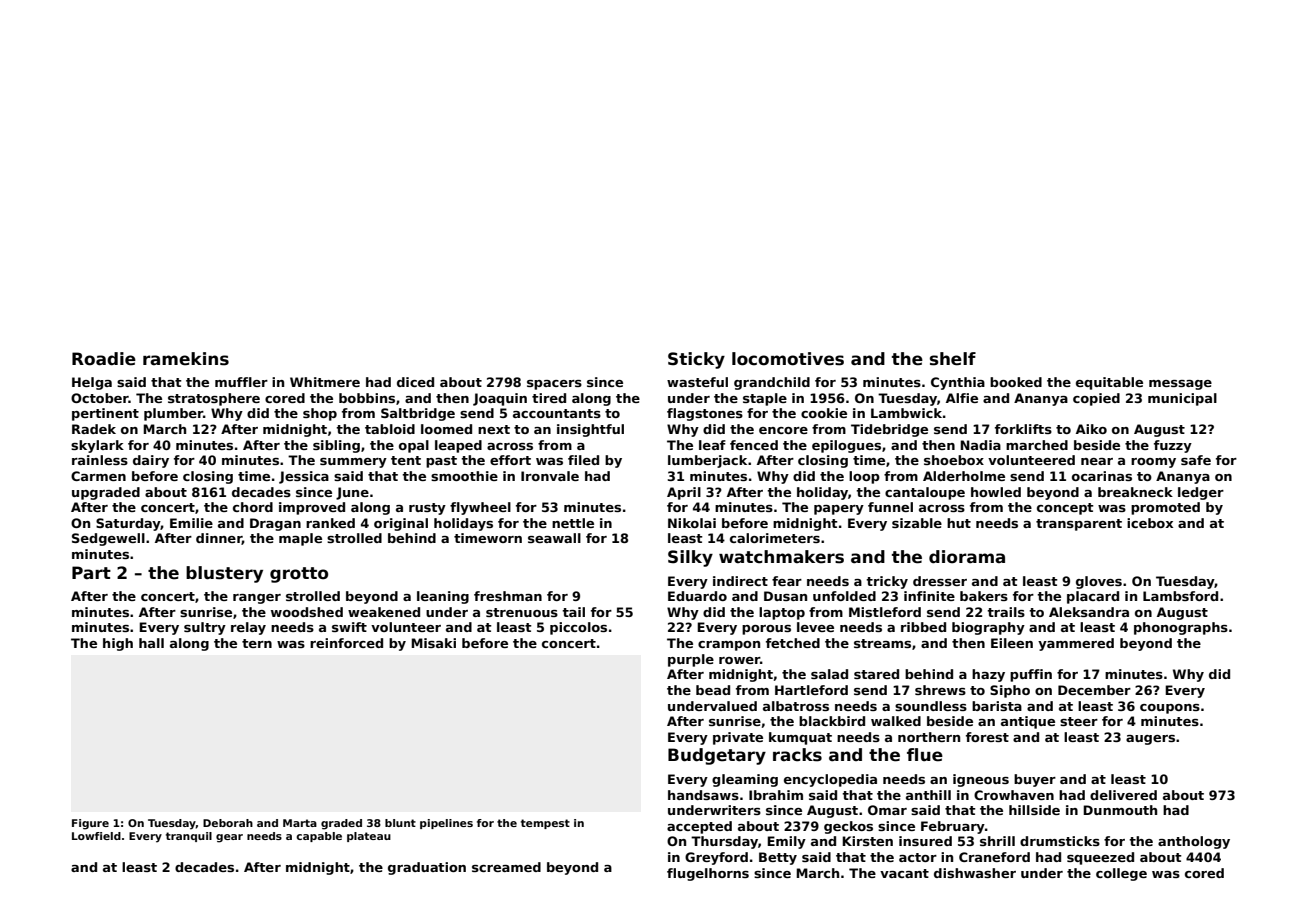 Image resolution: width=1308 pixels, height=924 pixels. What do you see at coordinates (800, 738) in the screenshot?
I see `kumquat` at bounding box center [800, 738].
